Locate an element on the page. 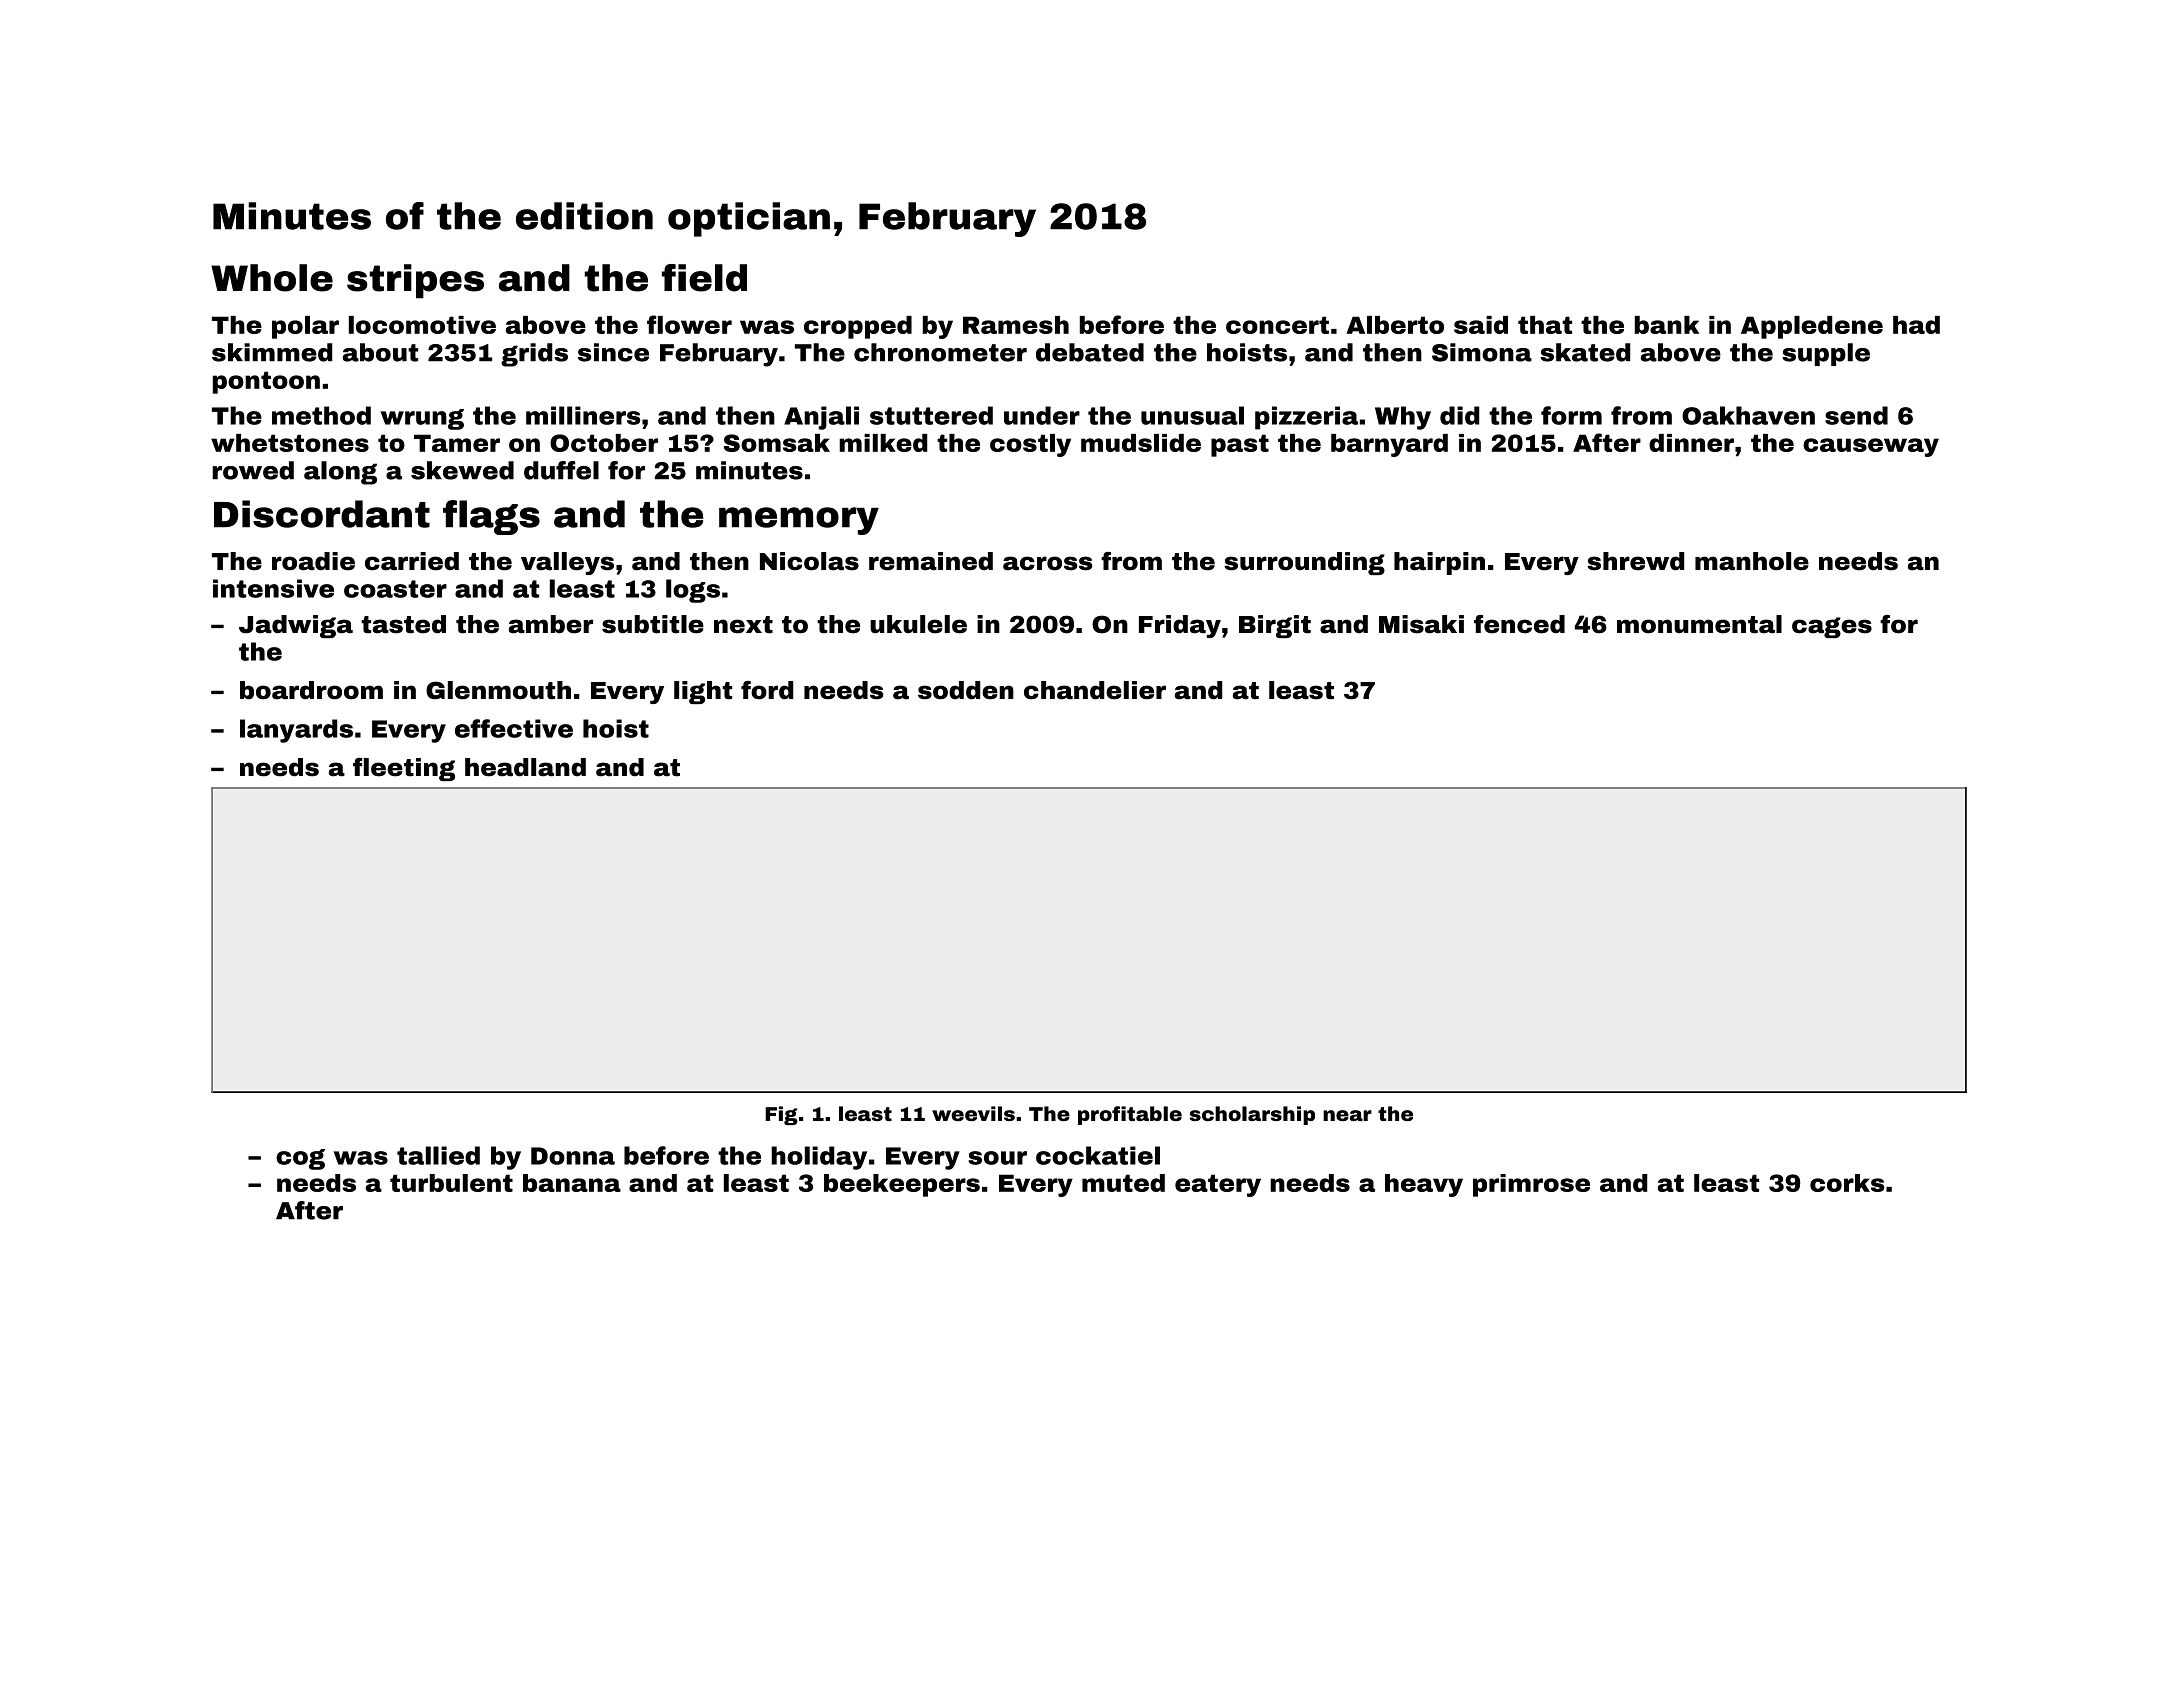 Image resolution: width=2178 pixels, height=1683 pixels. had is located at coordinates (1916, 325).
